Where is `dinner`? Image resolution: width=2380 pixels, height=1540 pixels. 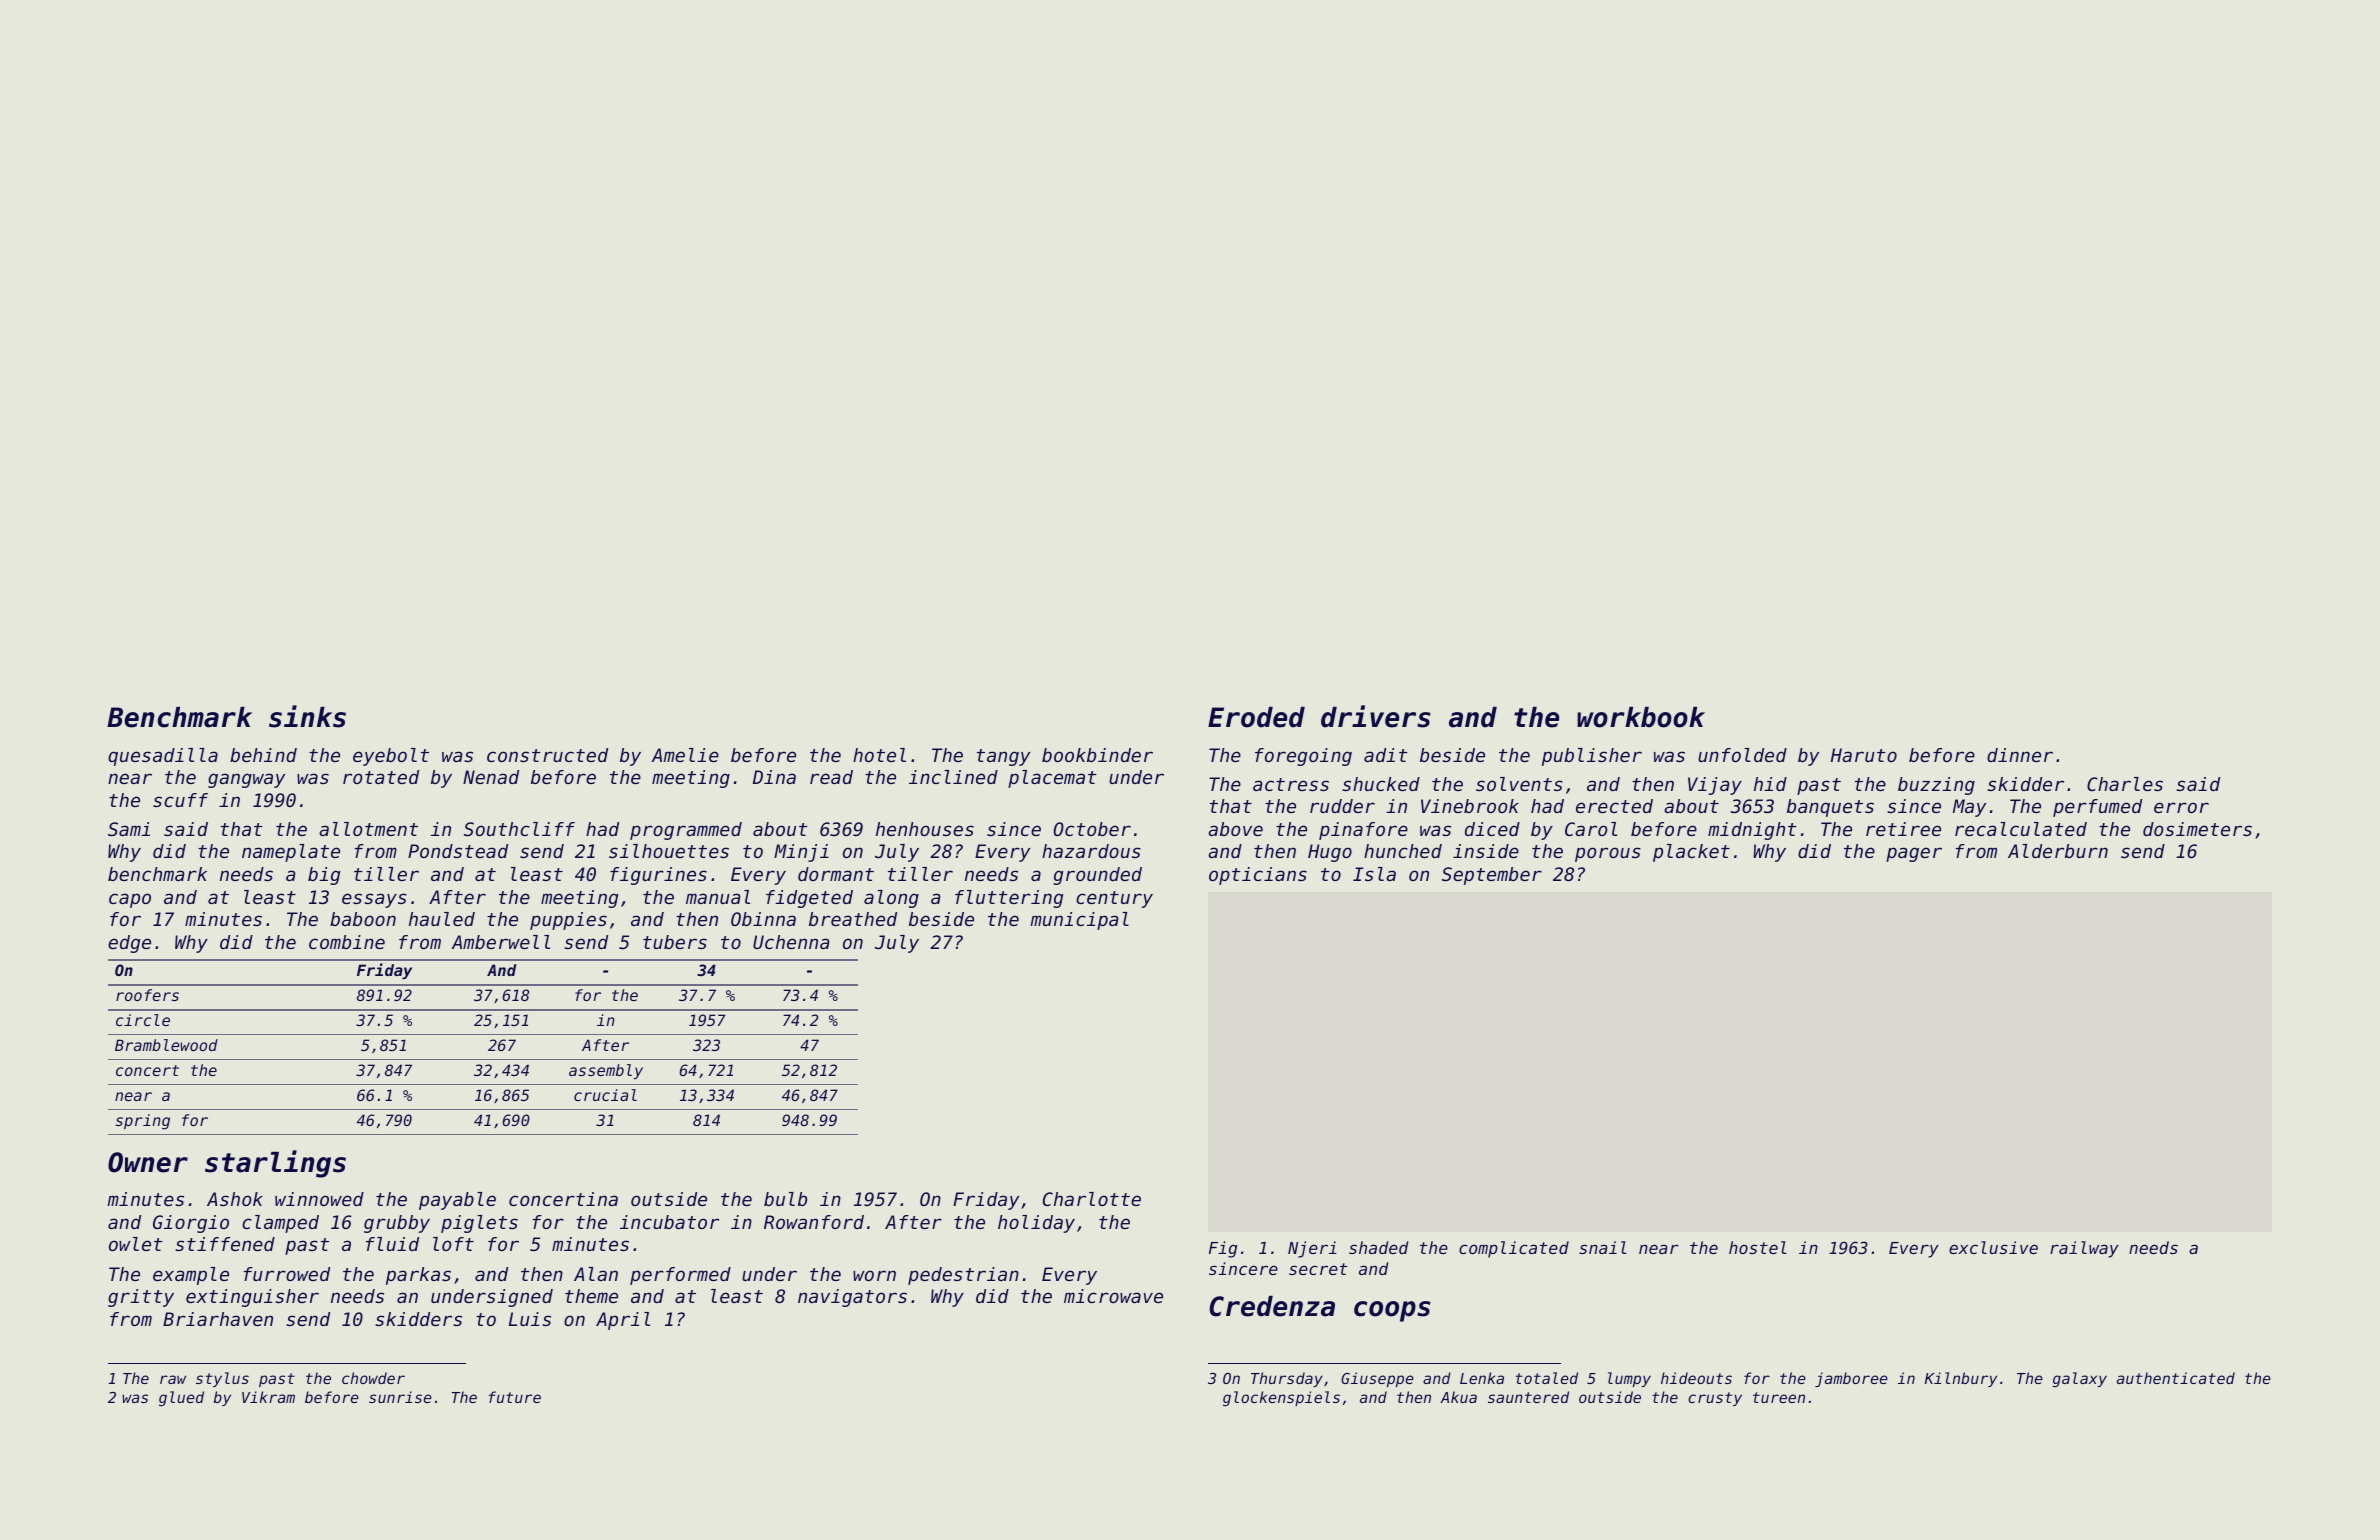 dinner is located at coordinates (2020, 755).
